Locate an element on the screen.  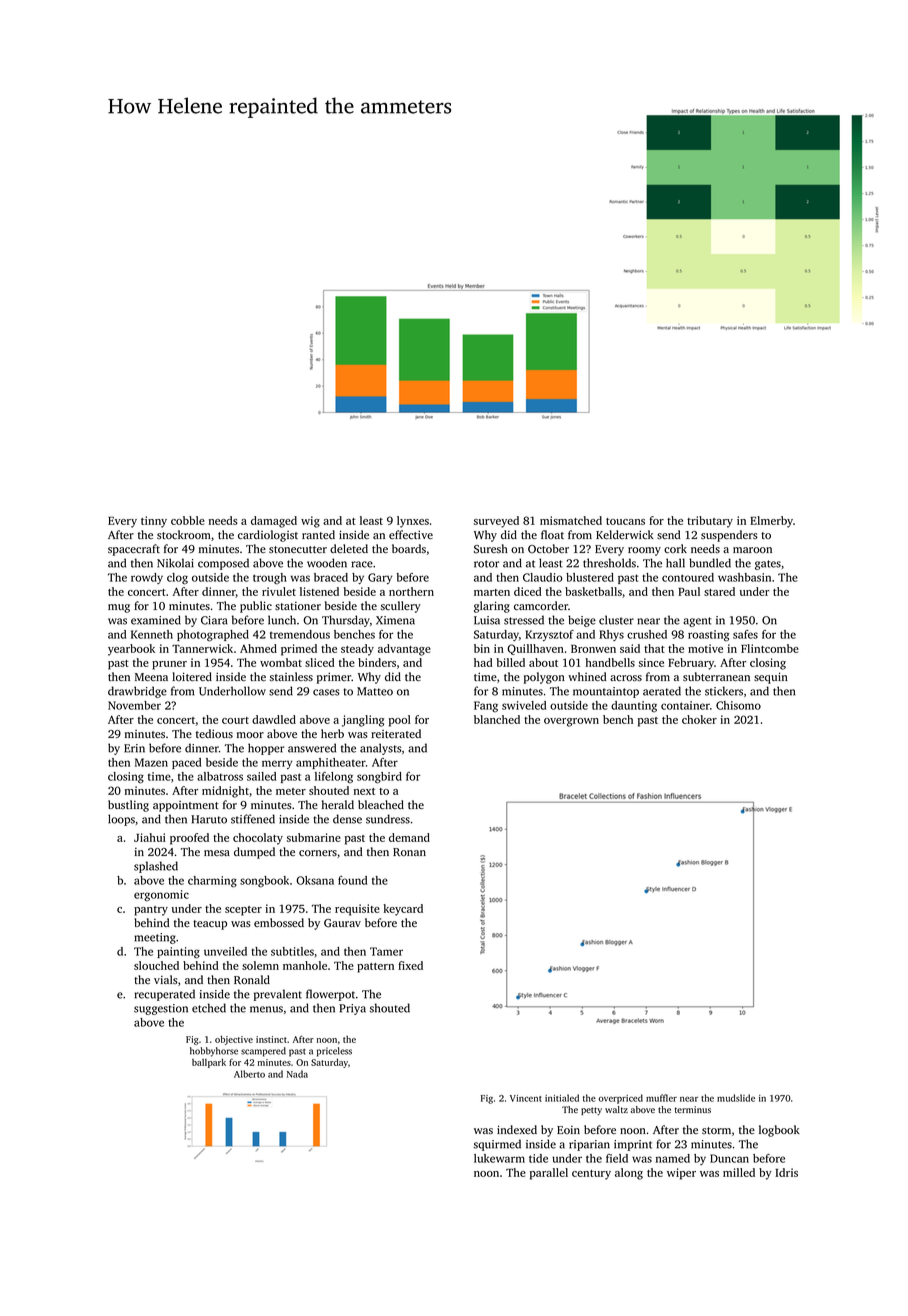
Haruto is located at coordinates (209, 819).
